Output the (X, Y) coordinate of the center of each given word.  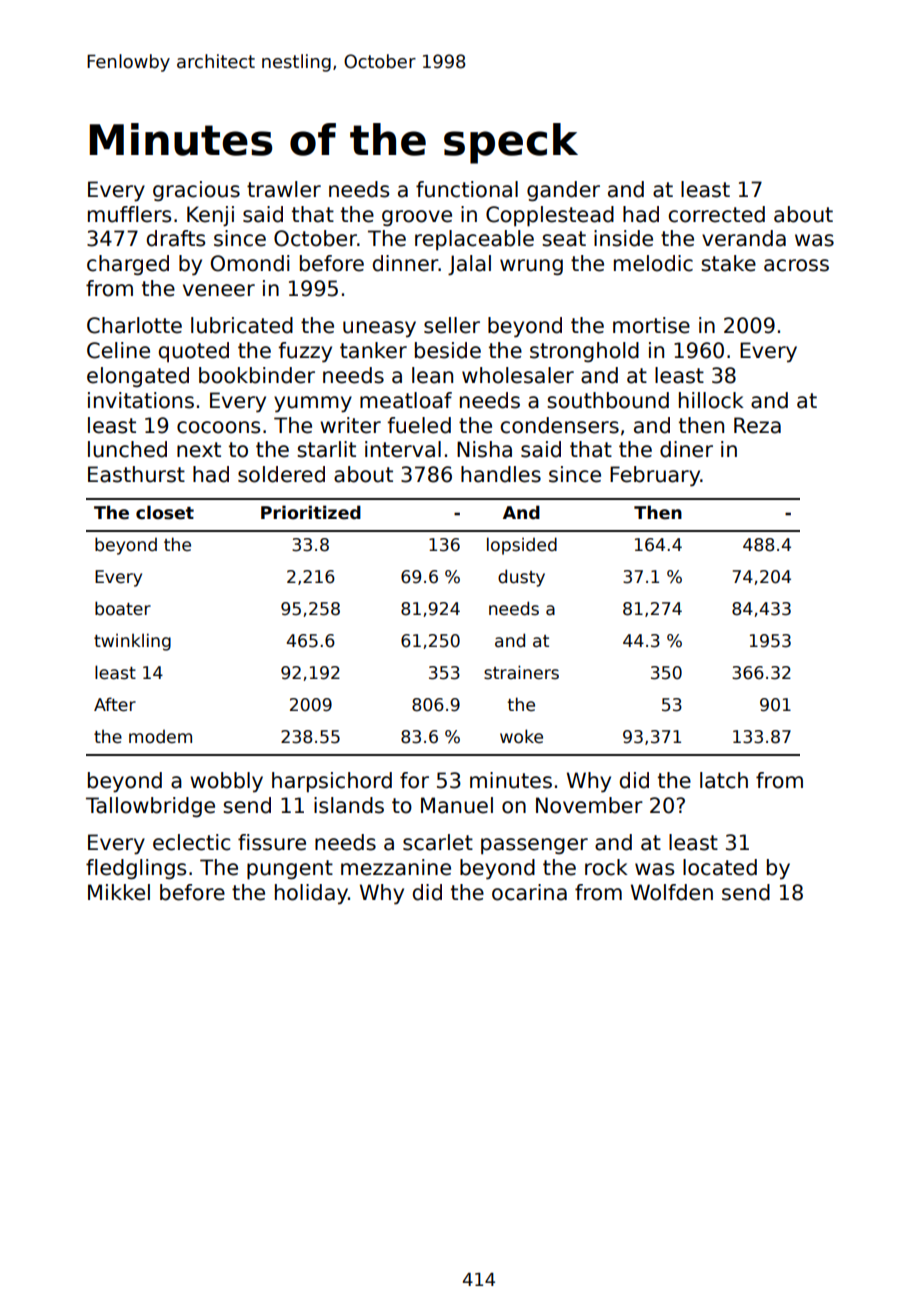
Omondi (250, 263)
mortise (651, 325)
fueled (419, 425)
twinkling (132, 642)
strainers (521, 672)
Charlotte (134, 325)
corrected (716, 214)
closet (165, 512)
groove (417, 218)
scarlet (438, 842)
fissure (272, 842)
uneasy (379, 329)
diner (686, 449)
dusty (521, 578)
